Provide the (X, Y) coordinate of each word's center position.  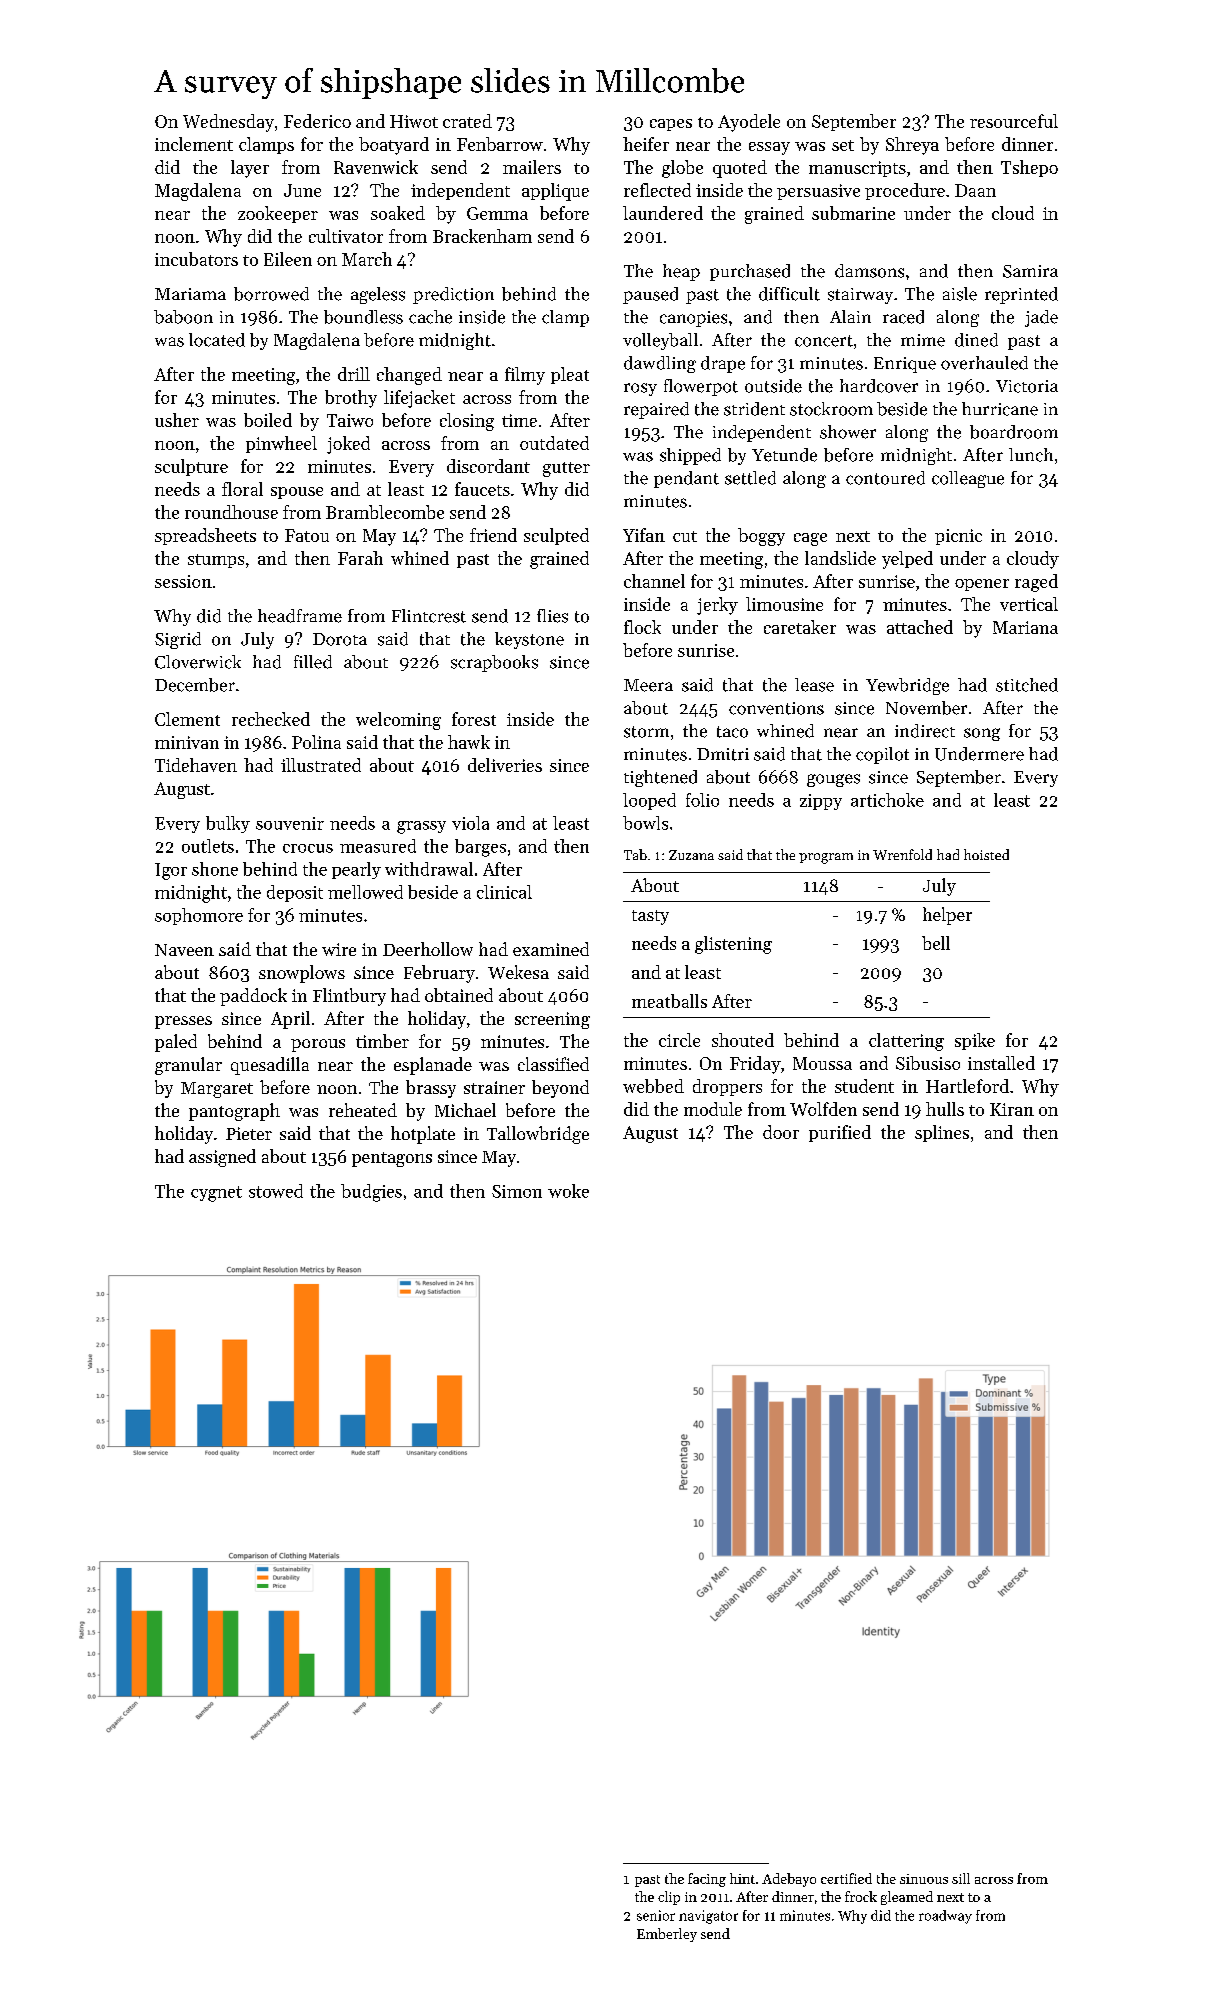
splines (942, 1133)
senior (656, 1915)
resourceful (1014, 121)
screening (552, 1020)
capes (671, 125)
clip (669, 1898)
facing (707, 1880)
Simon (517, 1191)
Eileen (288, 259)
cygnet (216, 1194)
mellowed (365, 892)
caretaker (800, 627)
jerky (717, 606)
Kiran (1012, 1109)
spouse (297, 493)
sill (961, 1878)
